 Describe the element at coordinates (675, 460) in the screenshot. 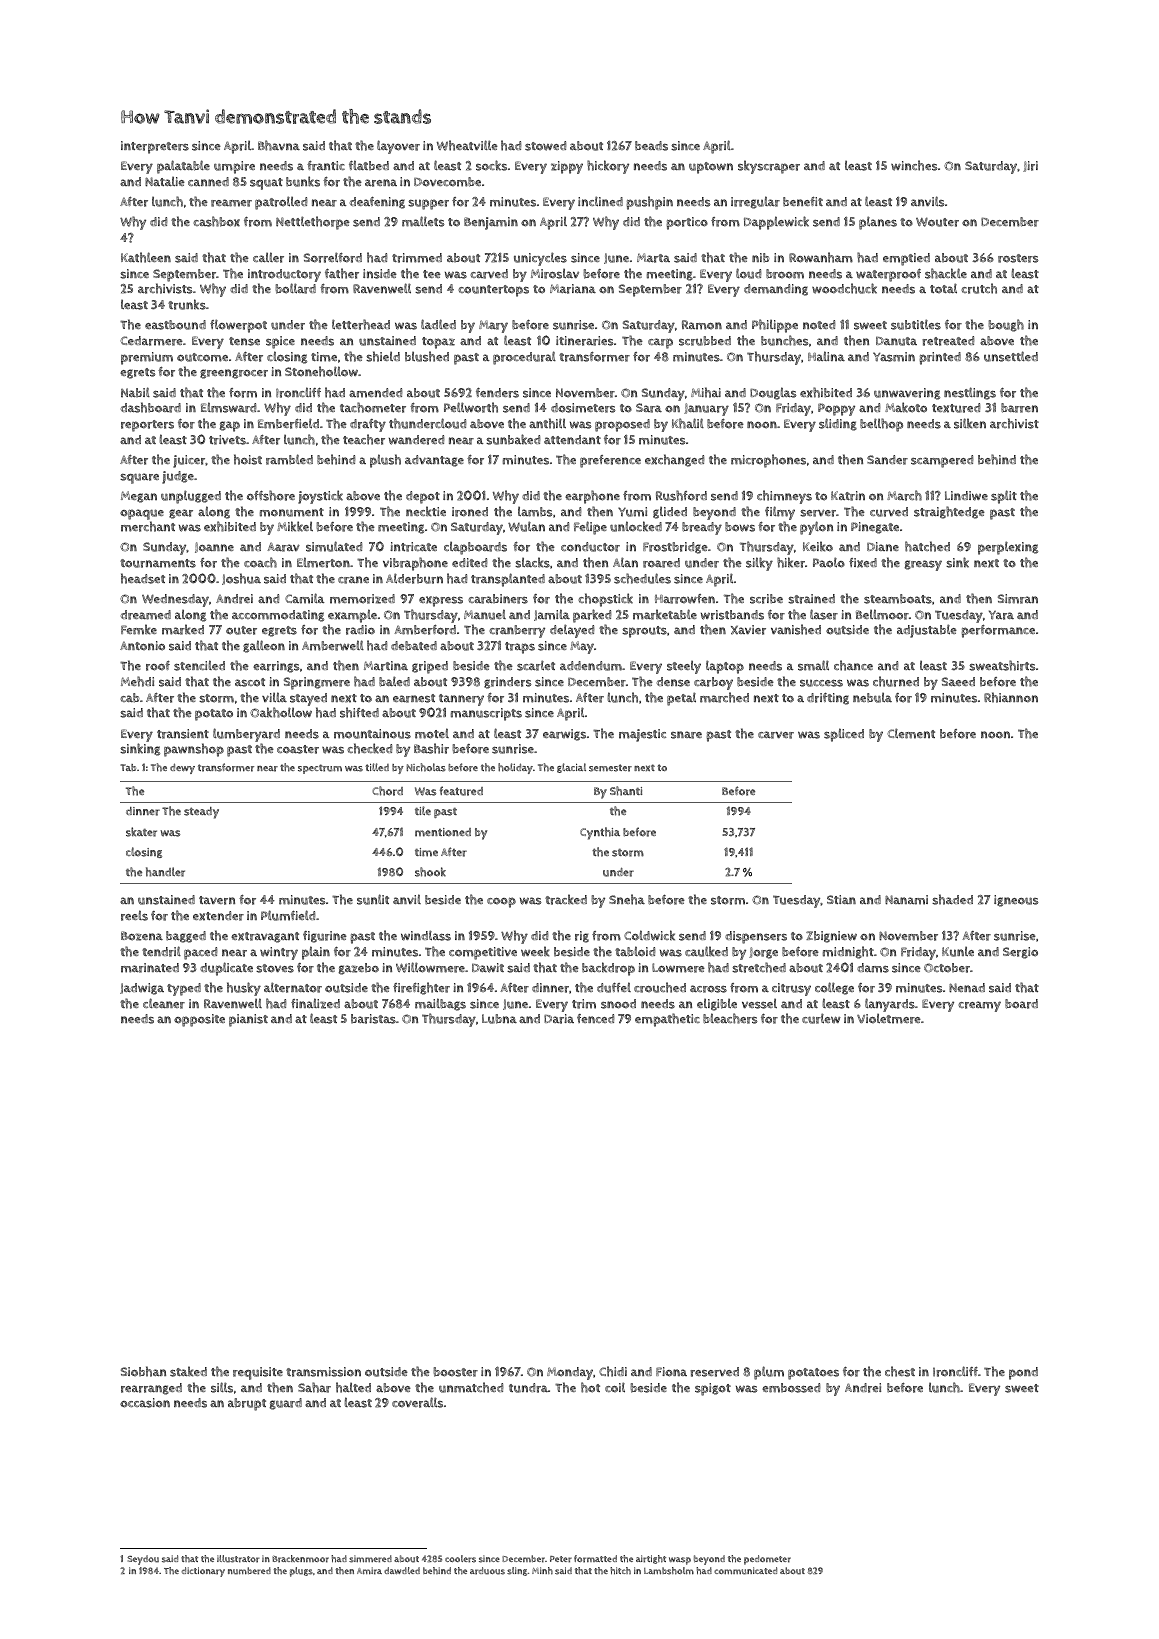

I see `exchanged` at that location.
